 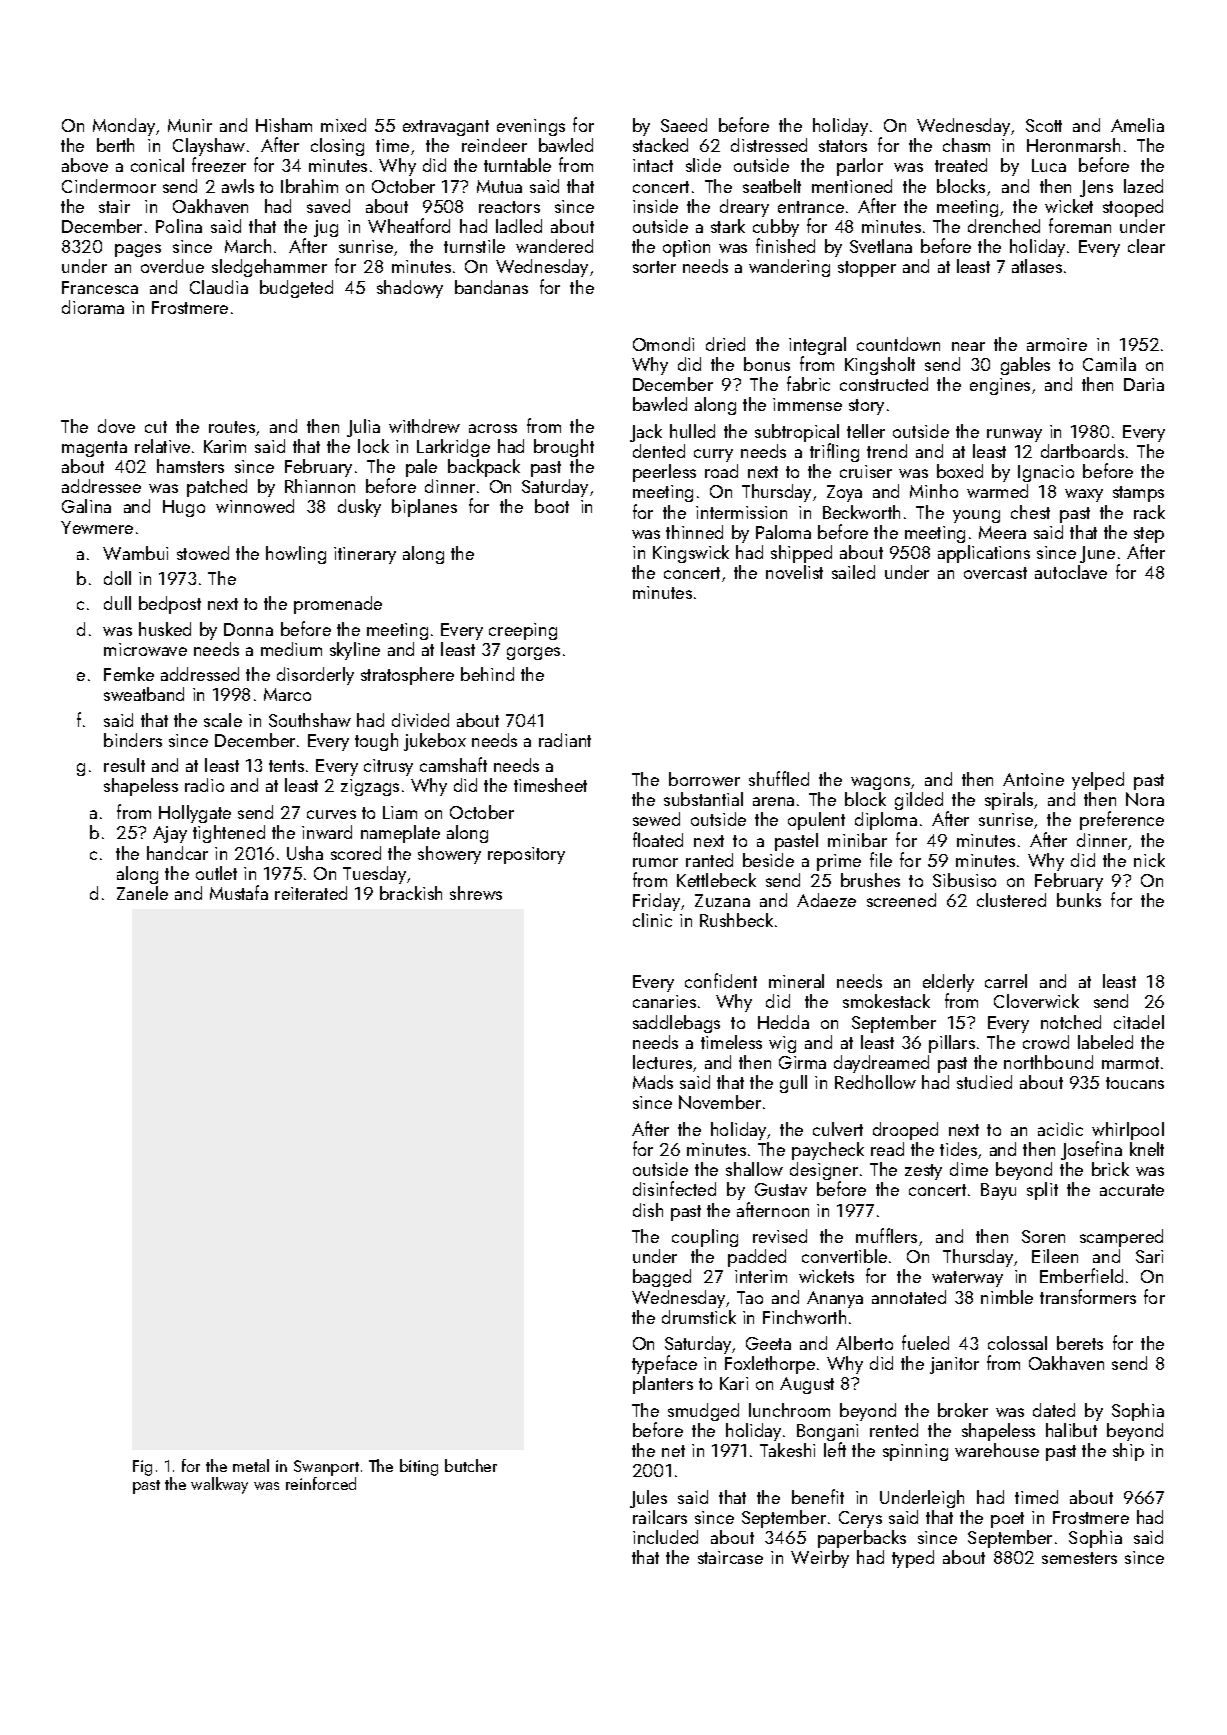 I want to click on stators, so click(x=843, y=146).
